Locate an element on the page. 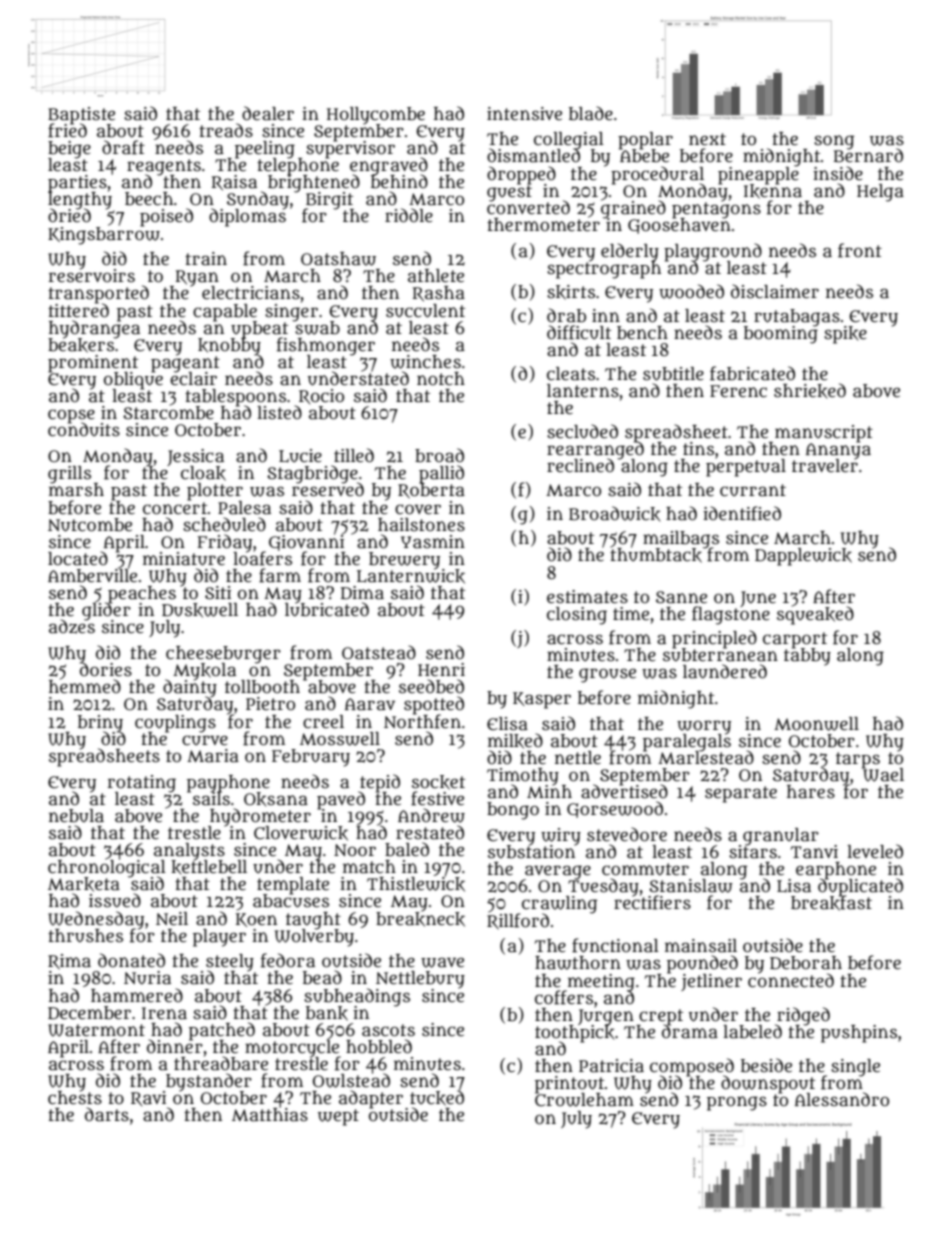 The height and width of the page is (1233, 952). Alessandro is located at coordinates (842, 1099).
